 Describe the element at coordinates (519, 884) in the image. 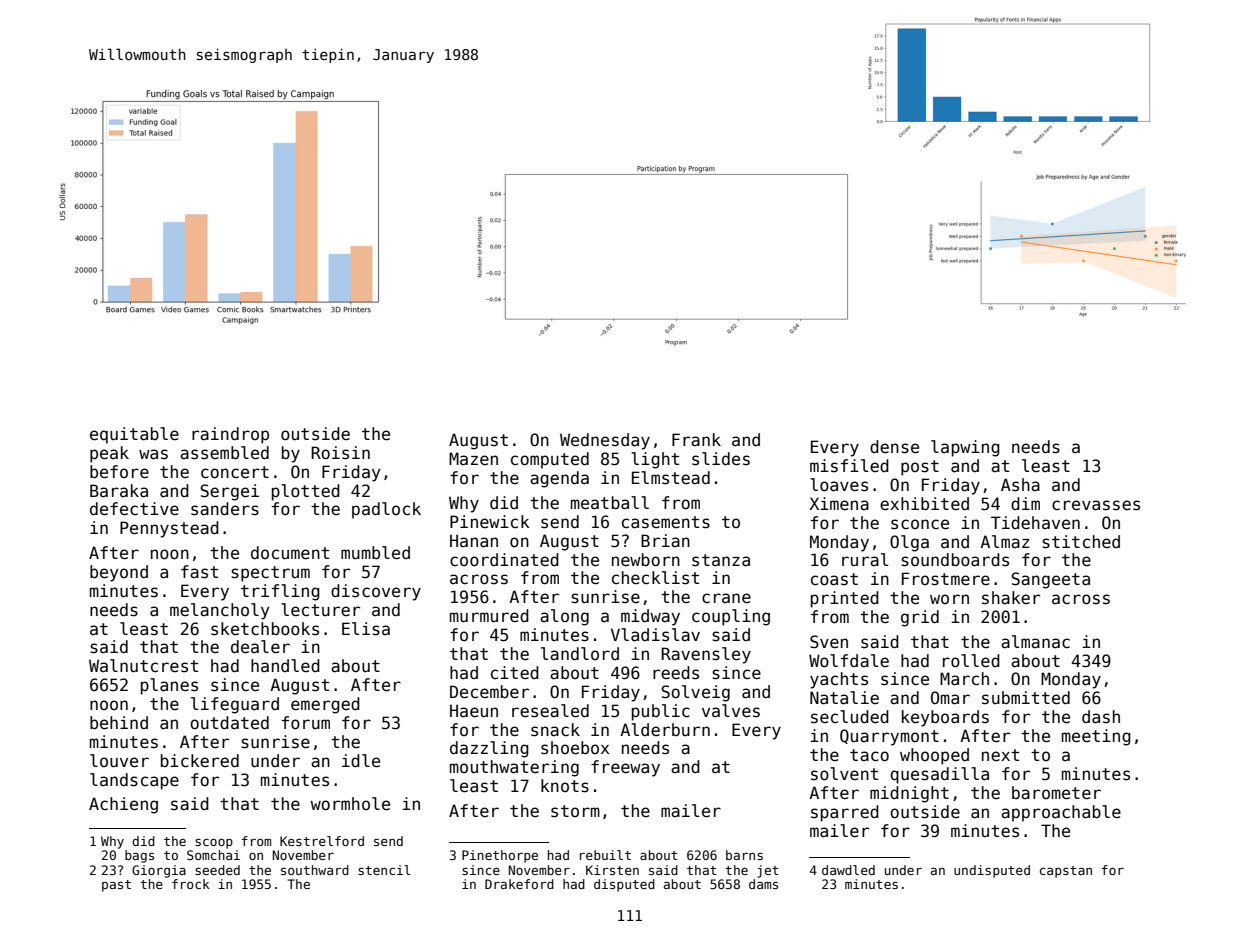

I see `Drakeford` at that location.
